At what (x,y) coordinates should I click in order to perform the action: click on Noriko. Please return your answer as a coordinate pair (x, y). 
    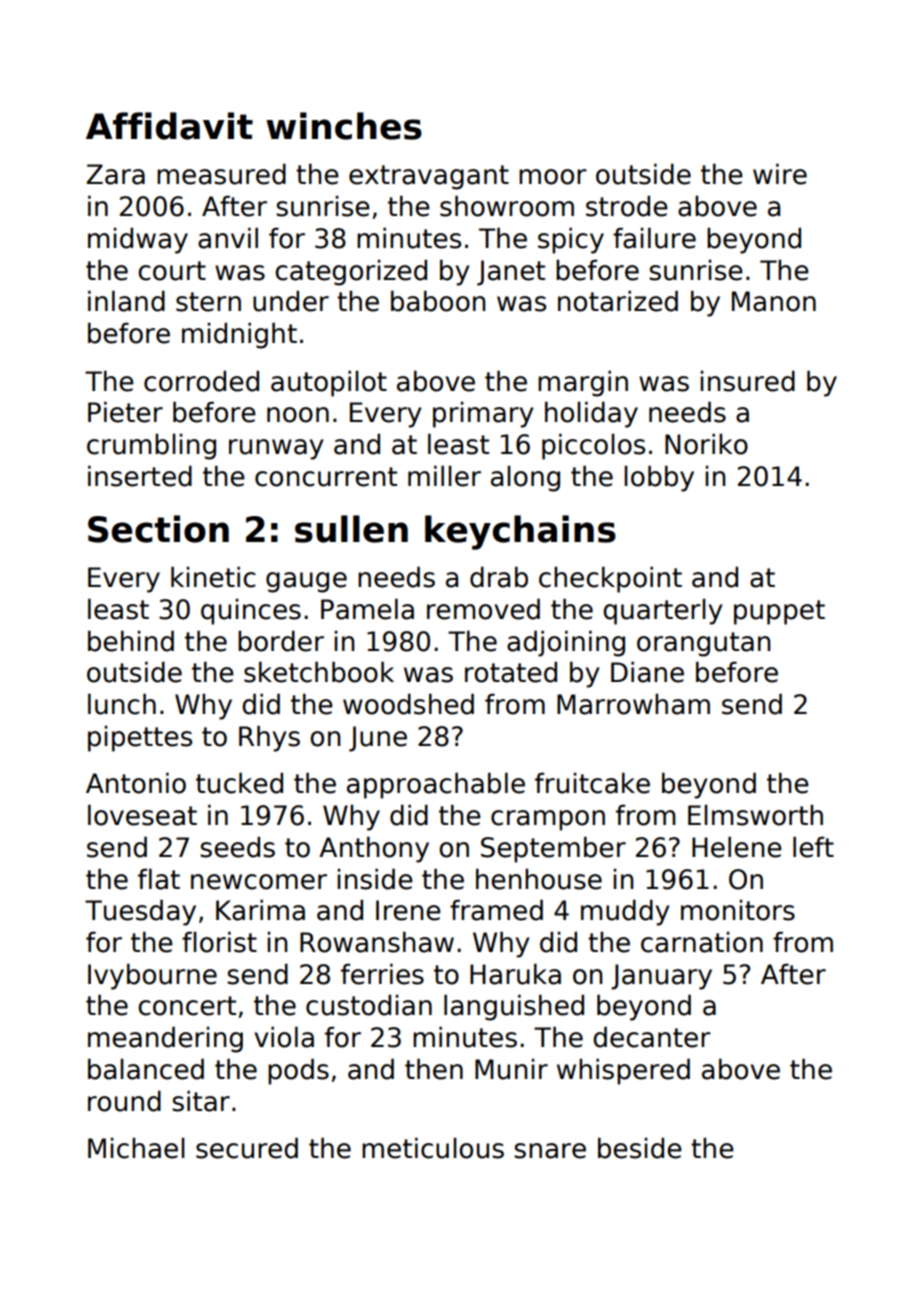
    Looking at the image, I should click on (706, 444).
